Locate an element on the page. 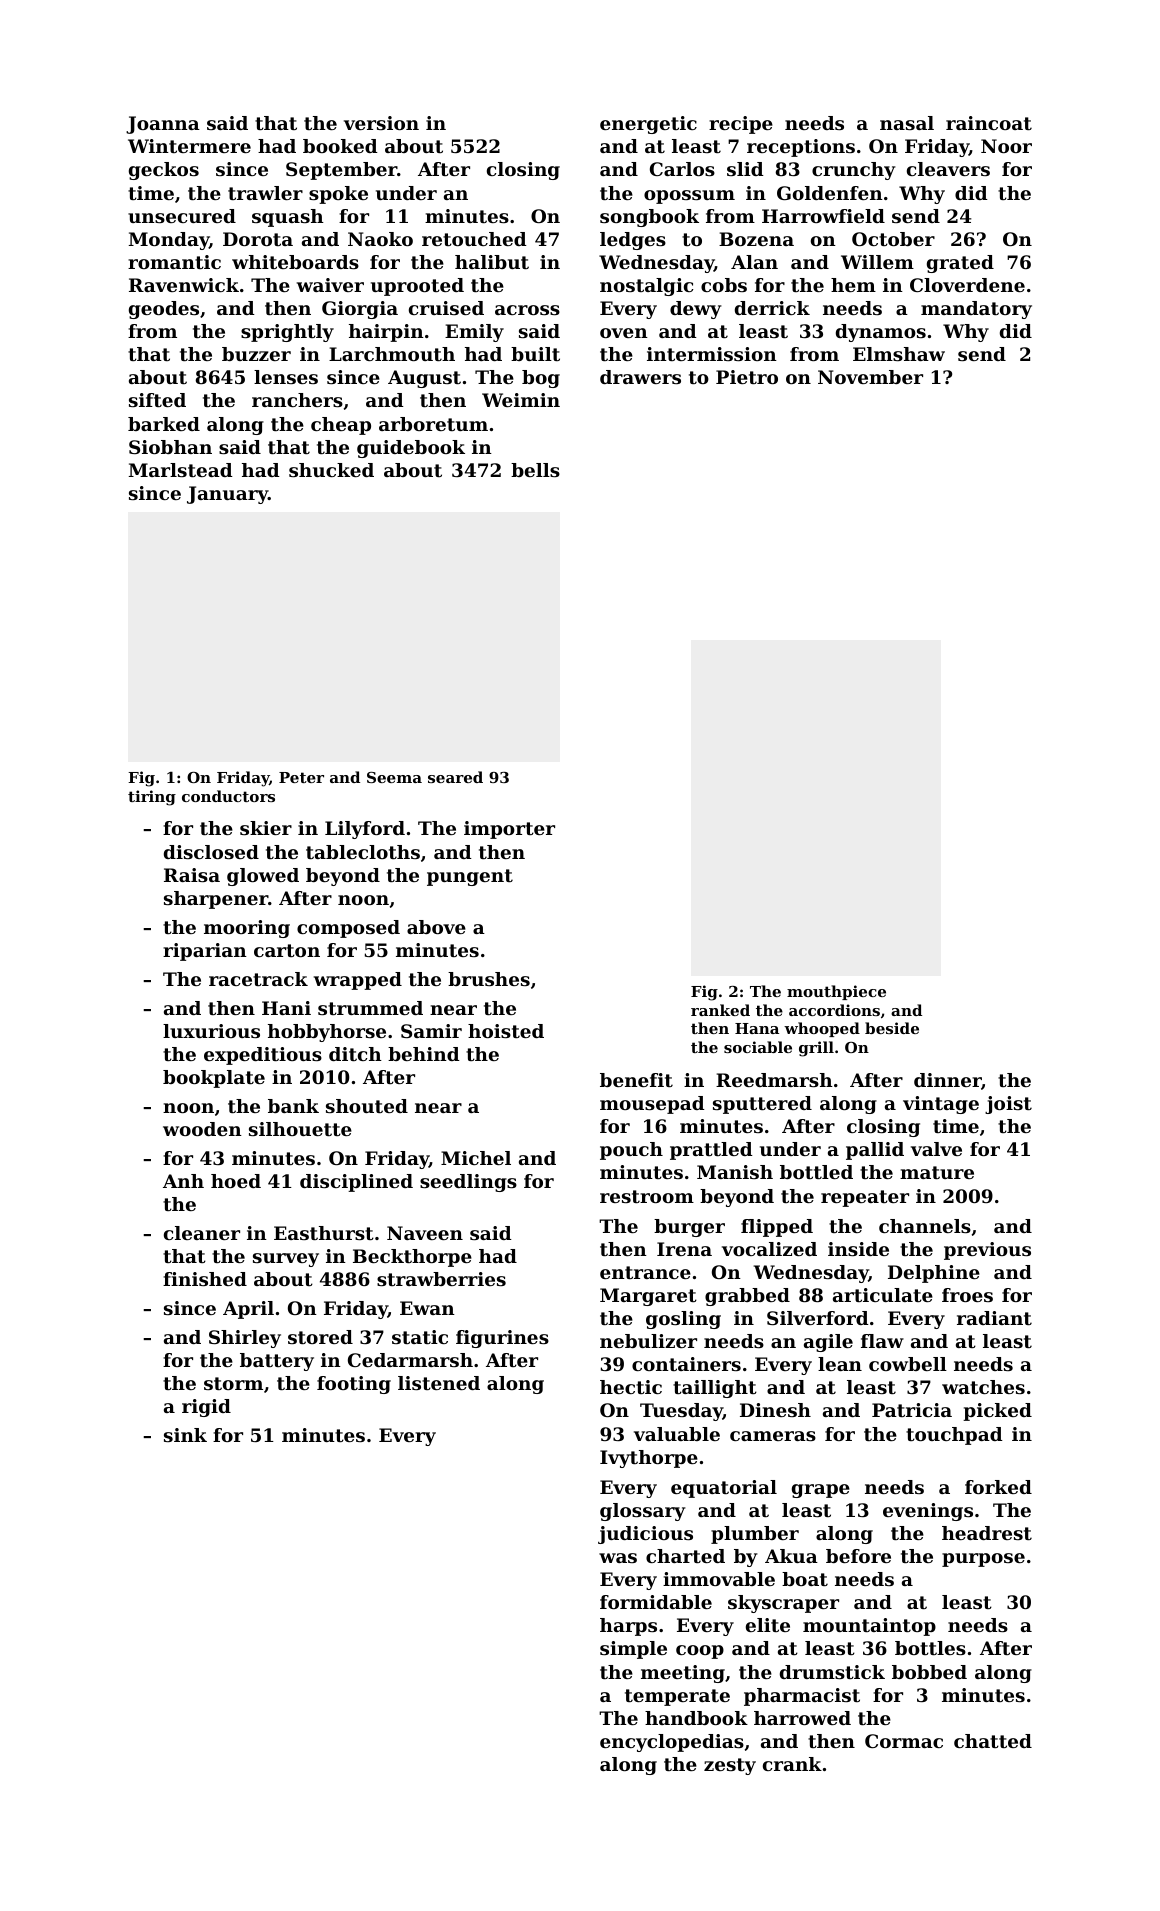 Image resolution: width=1160 pixels, height=1911 pixels. importer is located at coordinates (509, 830).
